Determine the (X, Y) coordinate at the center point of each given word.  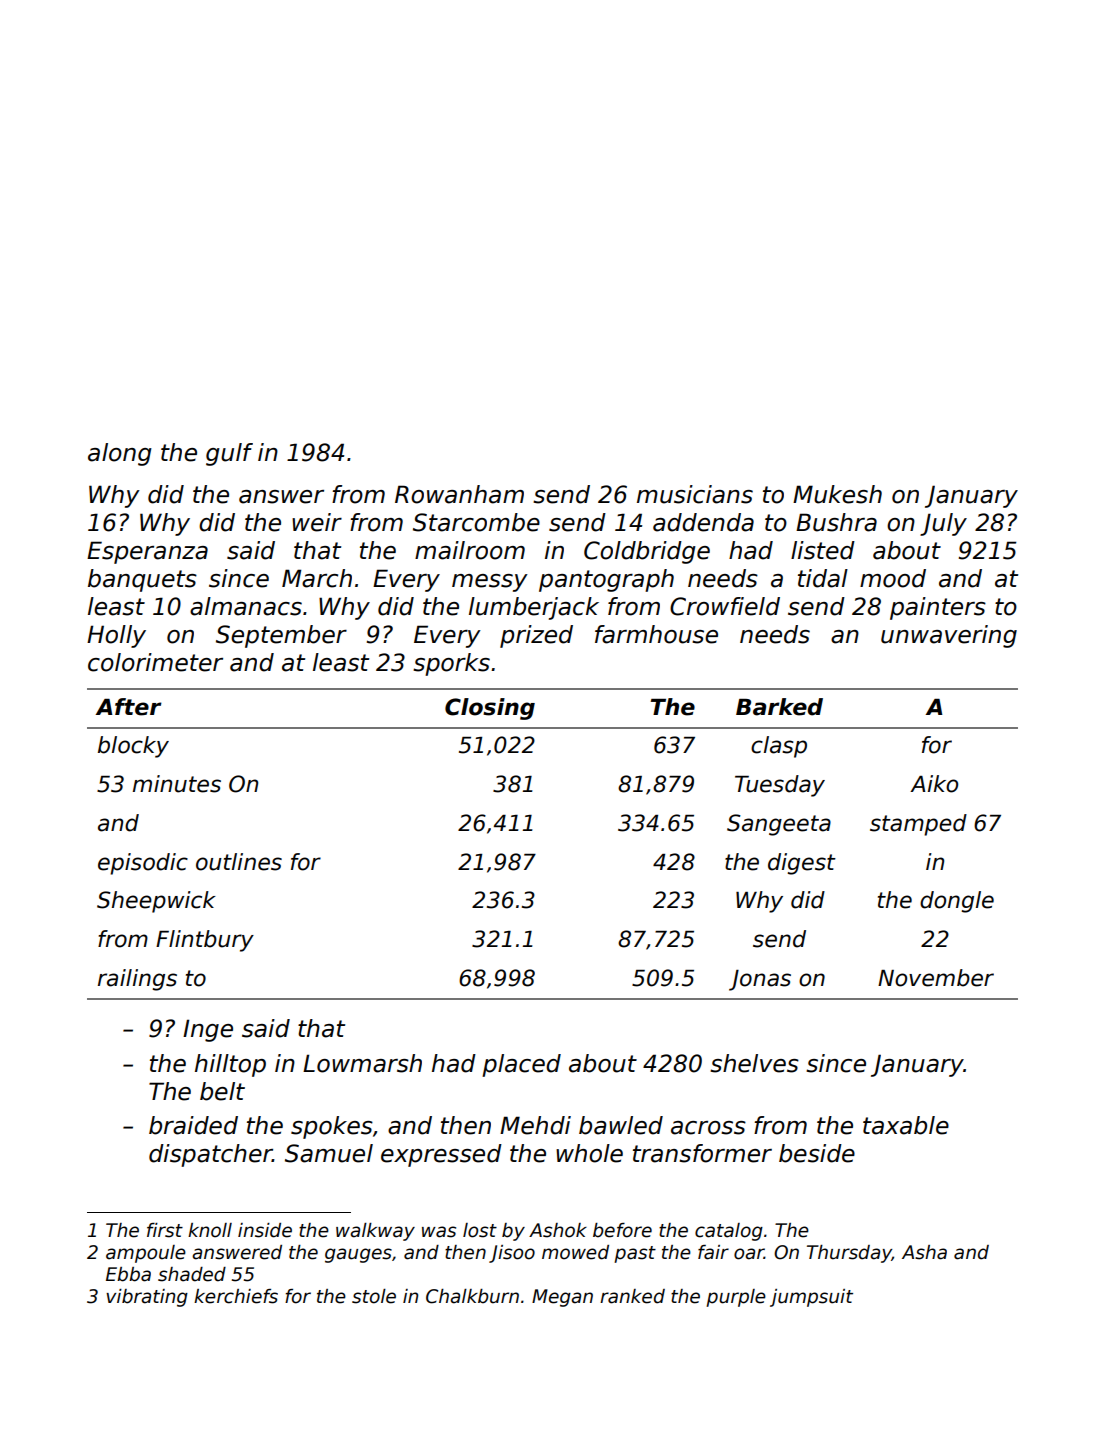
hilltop (230, 1065)
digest (802, 864)
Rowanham (459, 494)
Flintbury (205, 941)
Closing (490, 709)
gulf (229, 454)
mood (893, 578)
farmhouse (656, 634)
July (943, 524)
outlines (239, 862)
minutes (177, 784)
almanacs (246, 606)
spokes (332, 1127)
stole (374, 1296)
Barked (779, 707)
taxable (906, 1125)
